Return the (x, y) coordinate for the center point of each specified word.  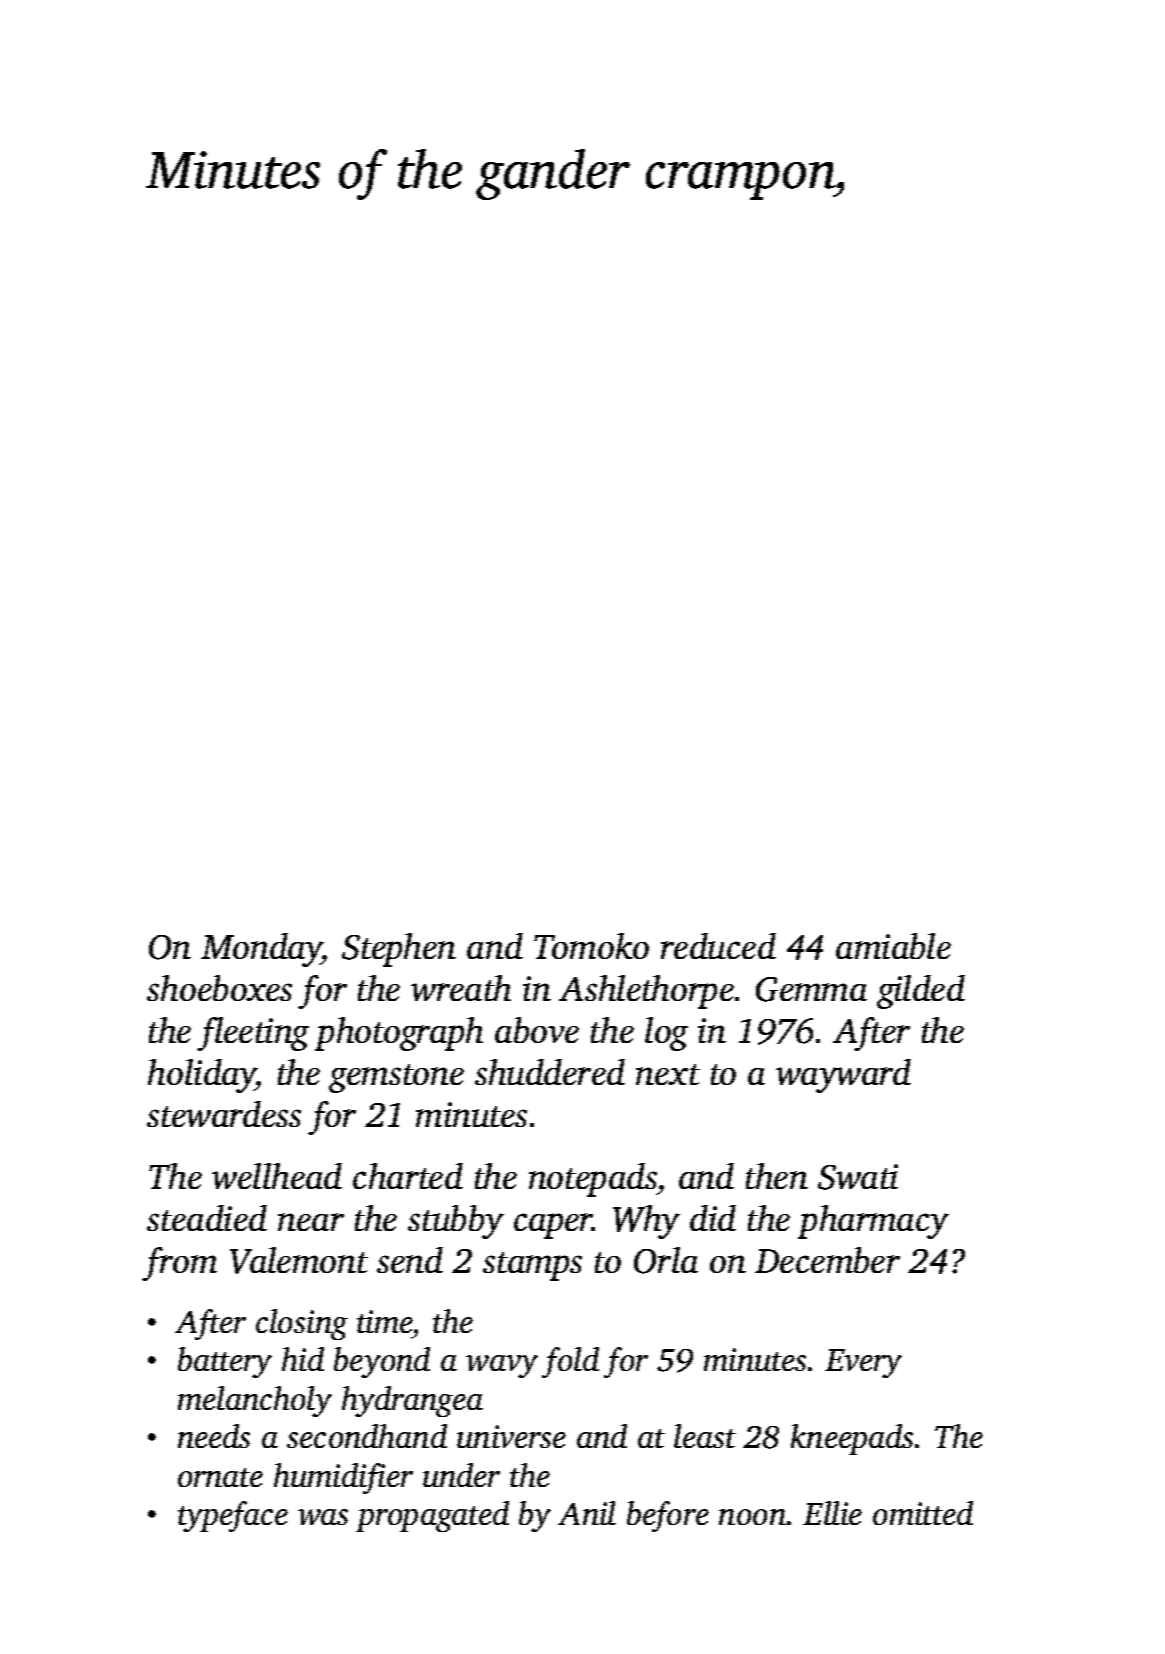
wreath (461, 988)
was (323, 1517)
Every (863, 1363)
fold (570, 1362)
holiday (202, 1076)
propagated (432, 1516)
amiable (893, 946)
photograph (399, 1034)
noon (752, 1517)
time (385, 1321)
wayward (843, 1076)
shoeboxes (219, 988)
